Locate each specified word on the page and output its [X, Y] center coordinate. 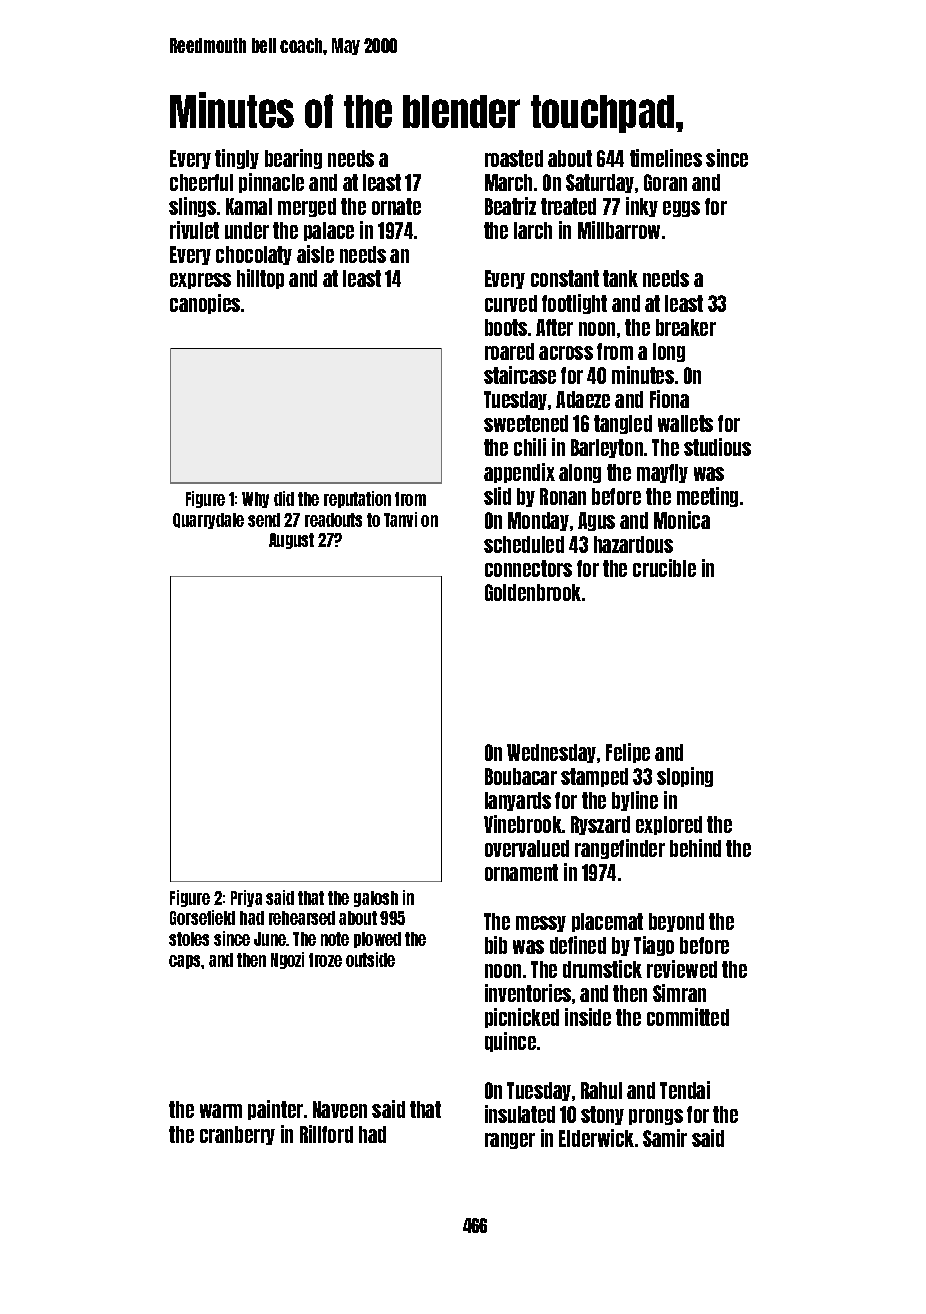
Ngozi [287, 960]
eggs [681, 209]
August [291, 541]
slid [497, 496]
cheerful [201, 182]
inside [588, 1017]
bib [496, 945]
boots [506, 327]
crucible [664, 568]
